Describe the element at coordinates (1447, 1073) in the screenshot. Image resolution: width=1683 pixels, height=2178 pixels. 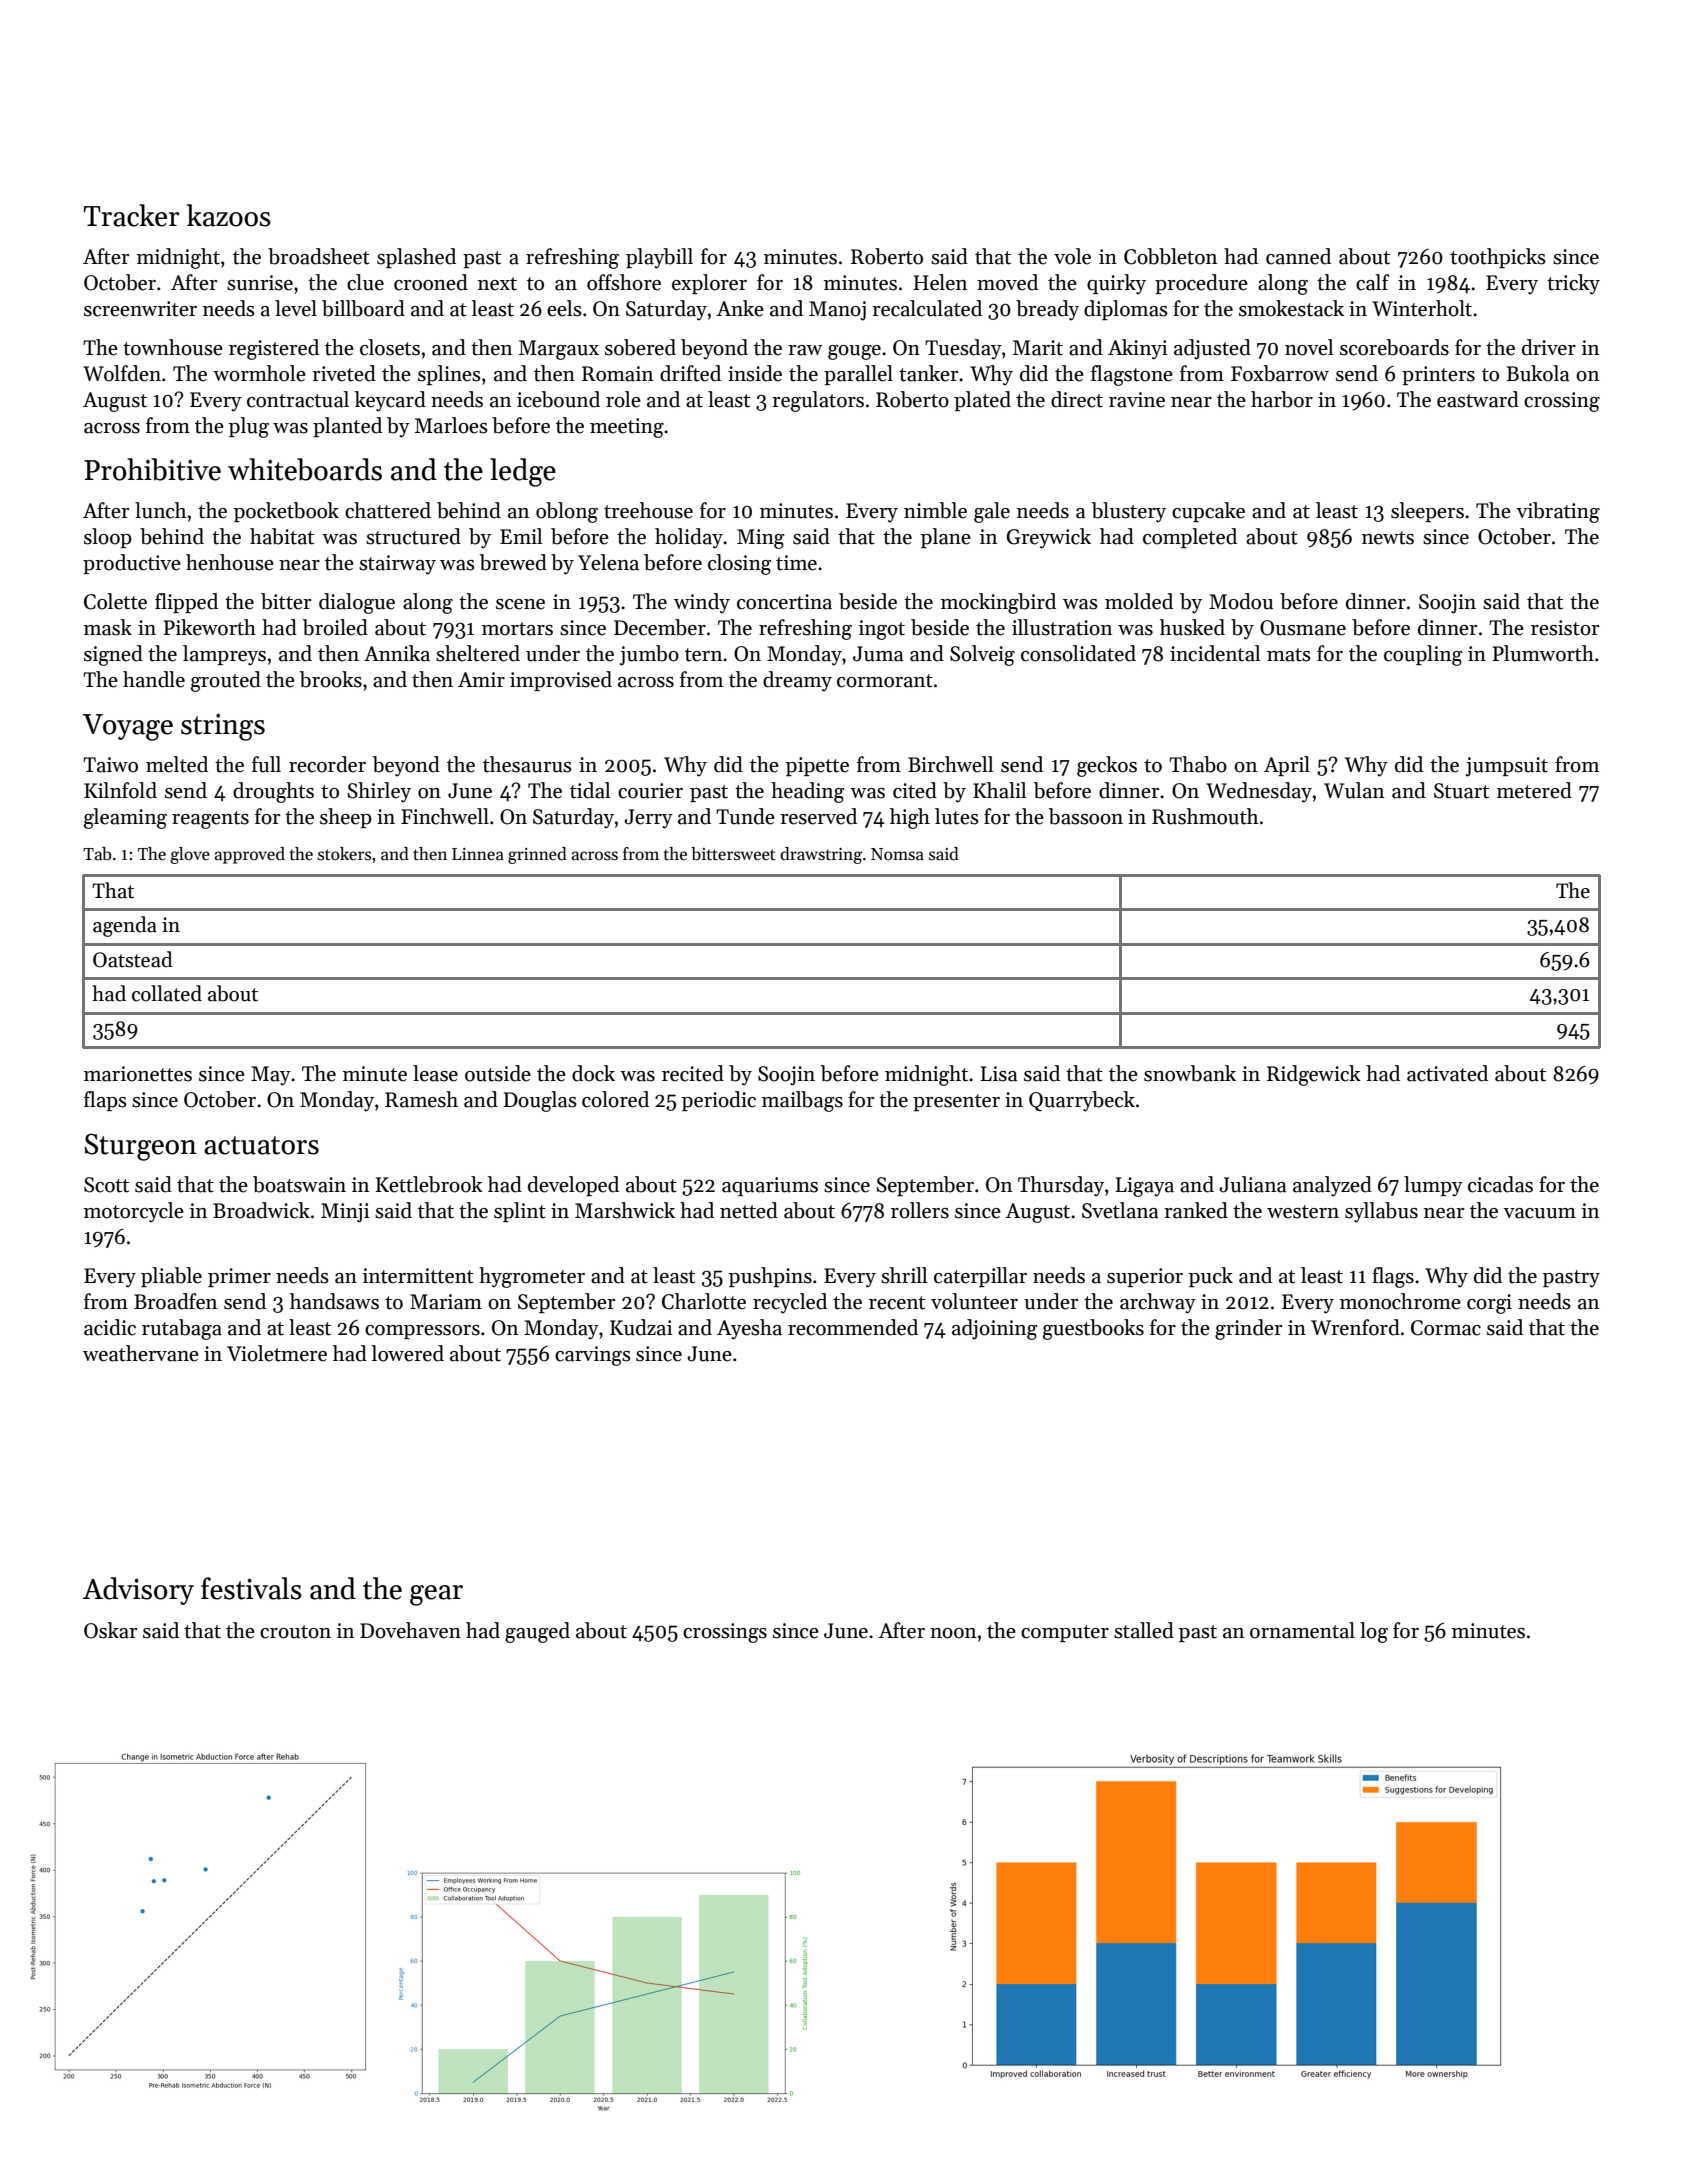
I see `activated` at that location.
